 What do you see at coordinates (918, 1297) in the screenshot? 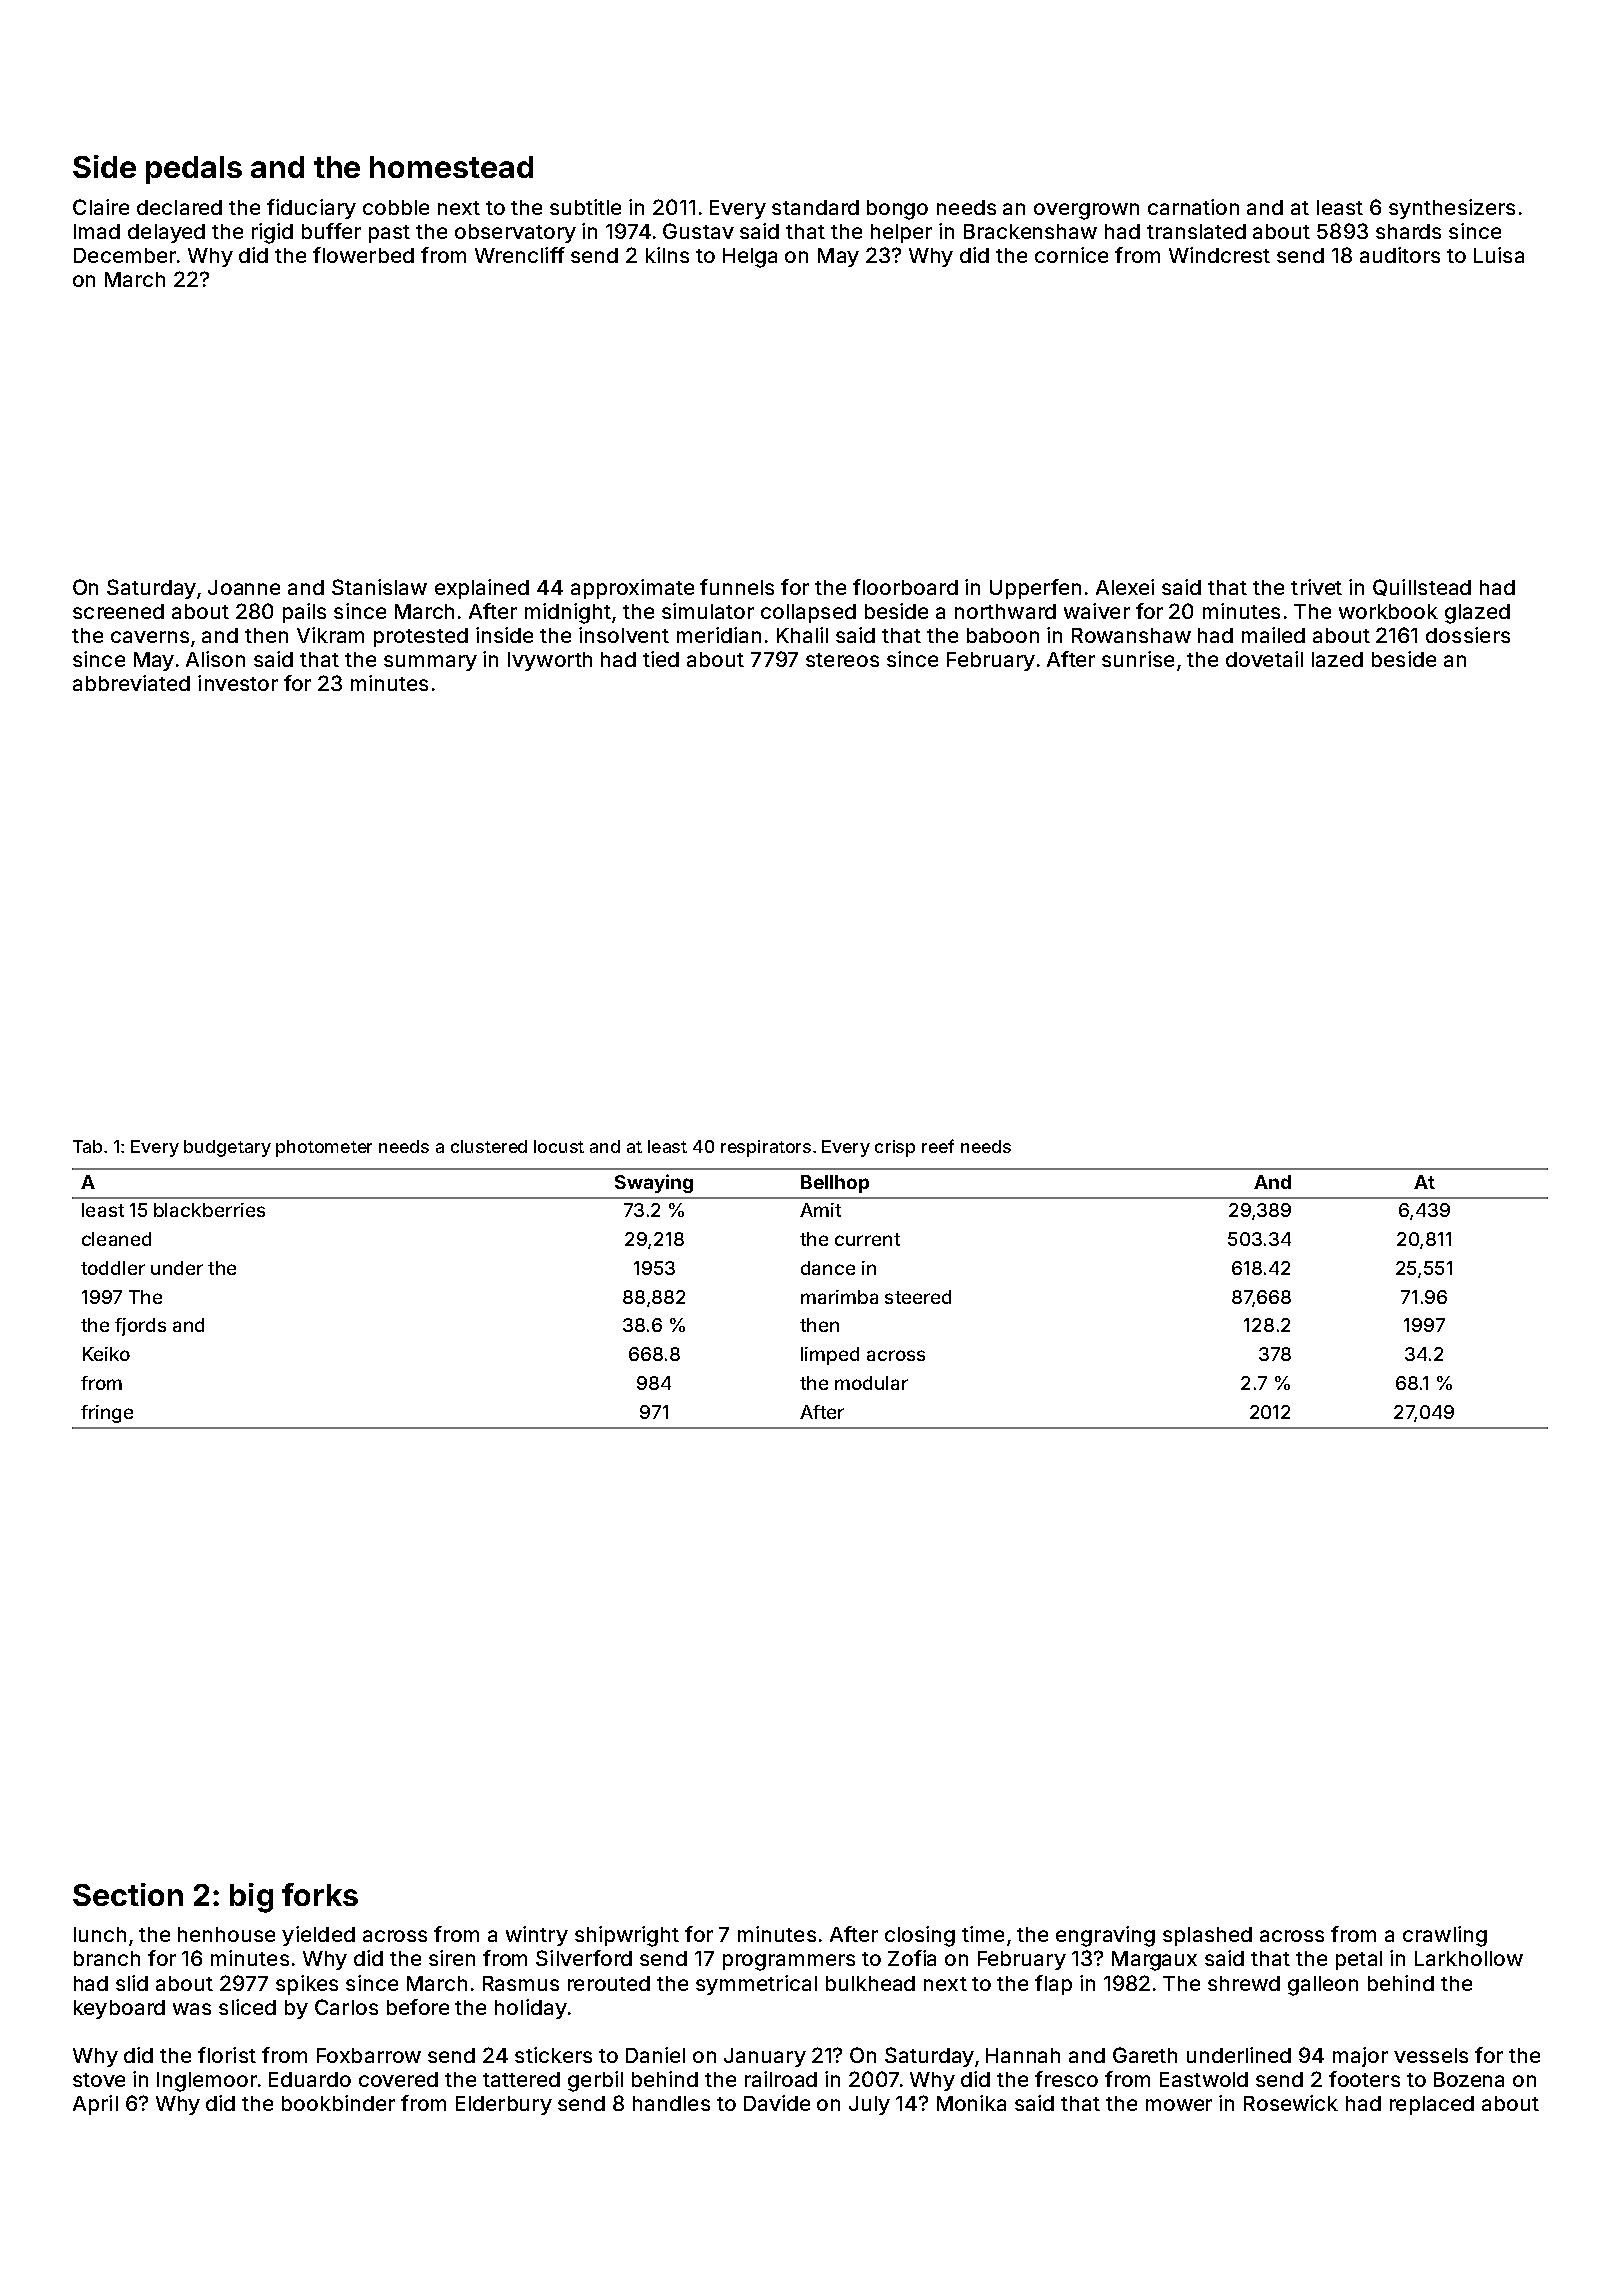
I see `steered` at bounding box center [918, 1297].
